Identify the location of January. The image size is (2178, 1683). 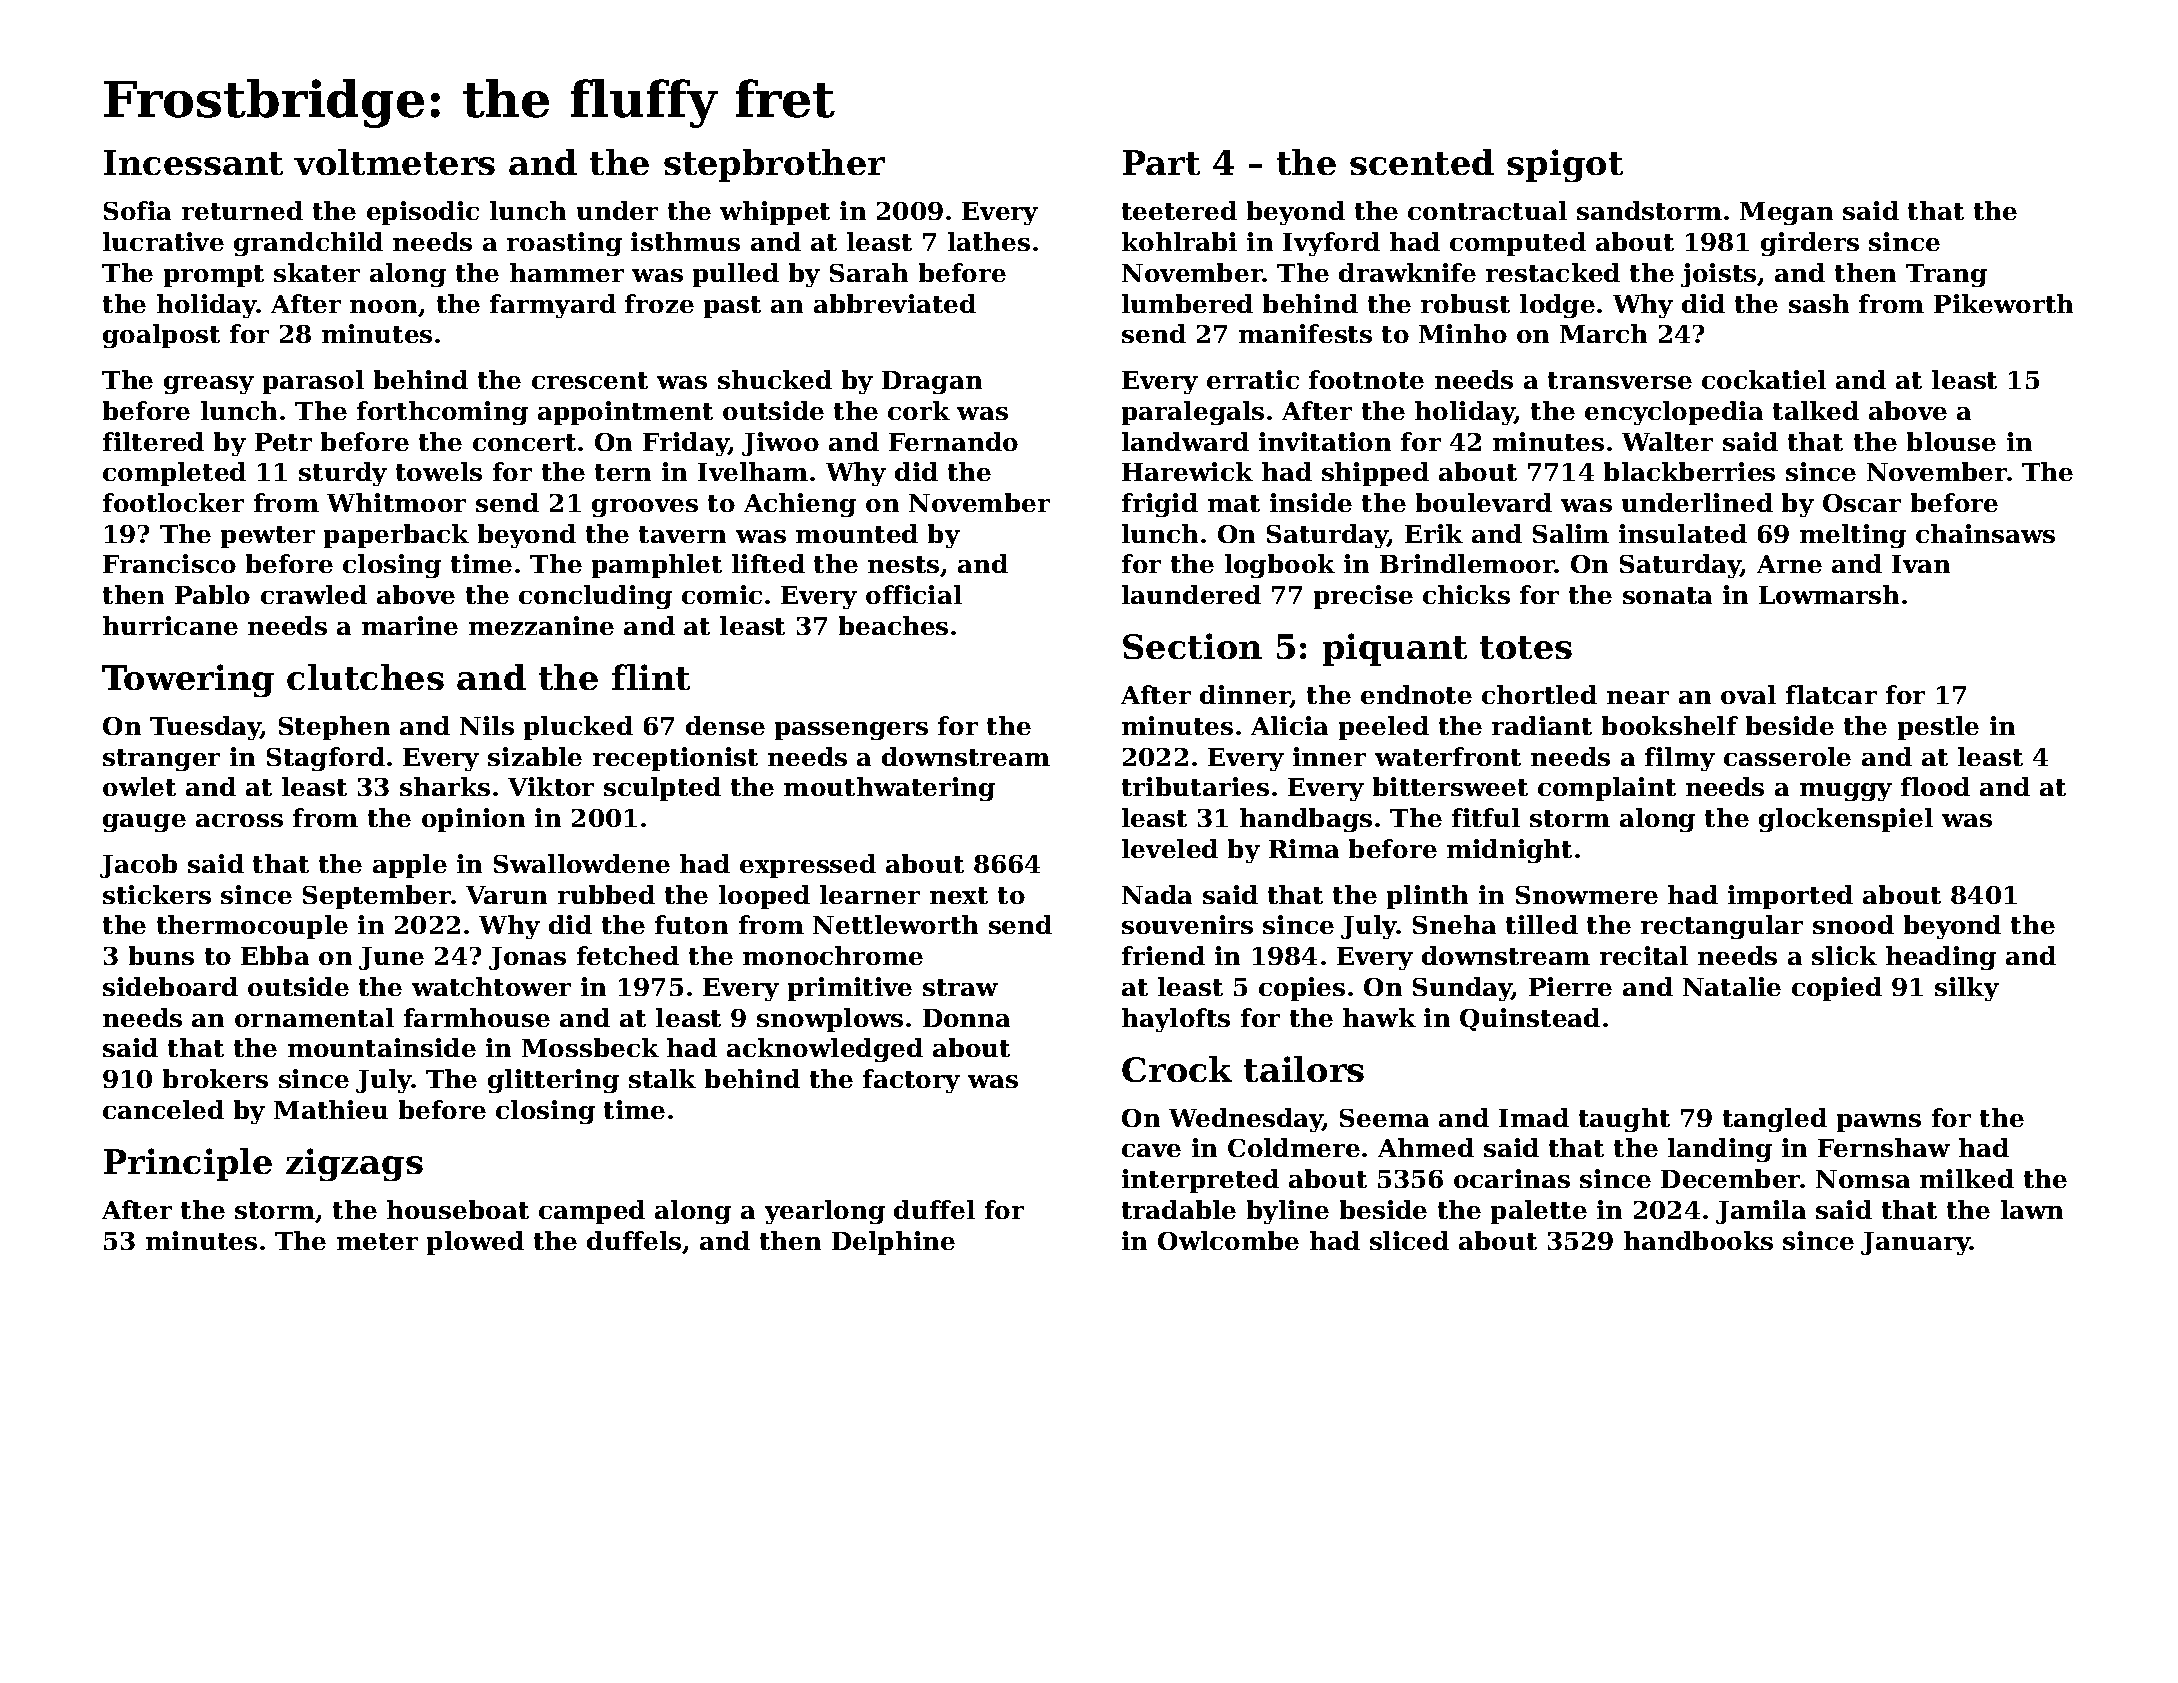
(1916, 1243).
